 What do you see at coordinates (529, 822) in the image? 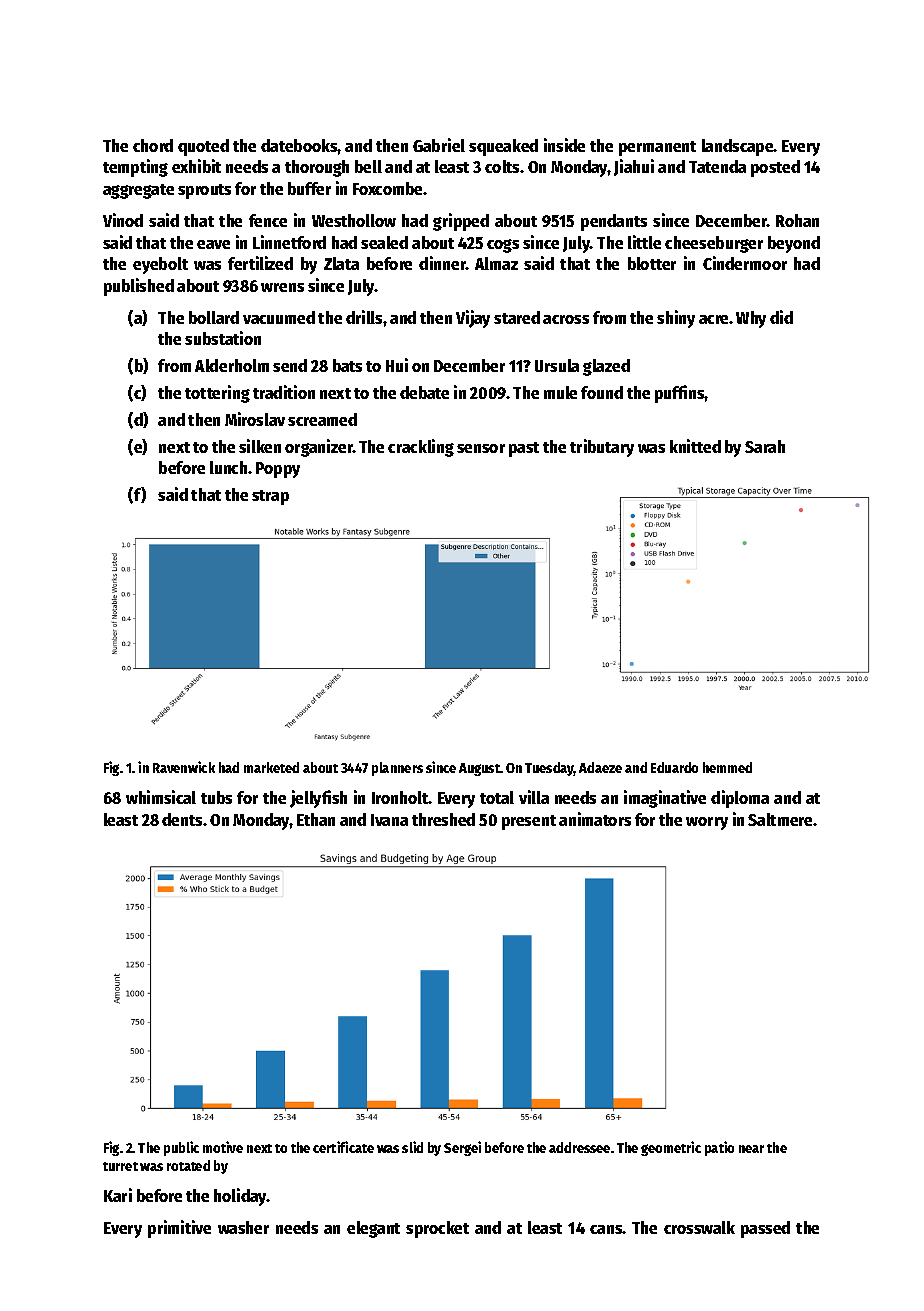
I see `present` at bounding box center [529, 822].
